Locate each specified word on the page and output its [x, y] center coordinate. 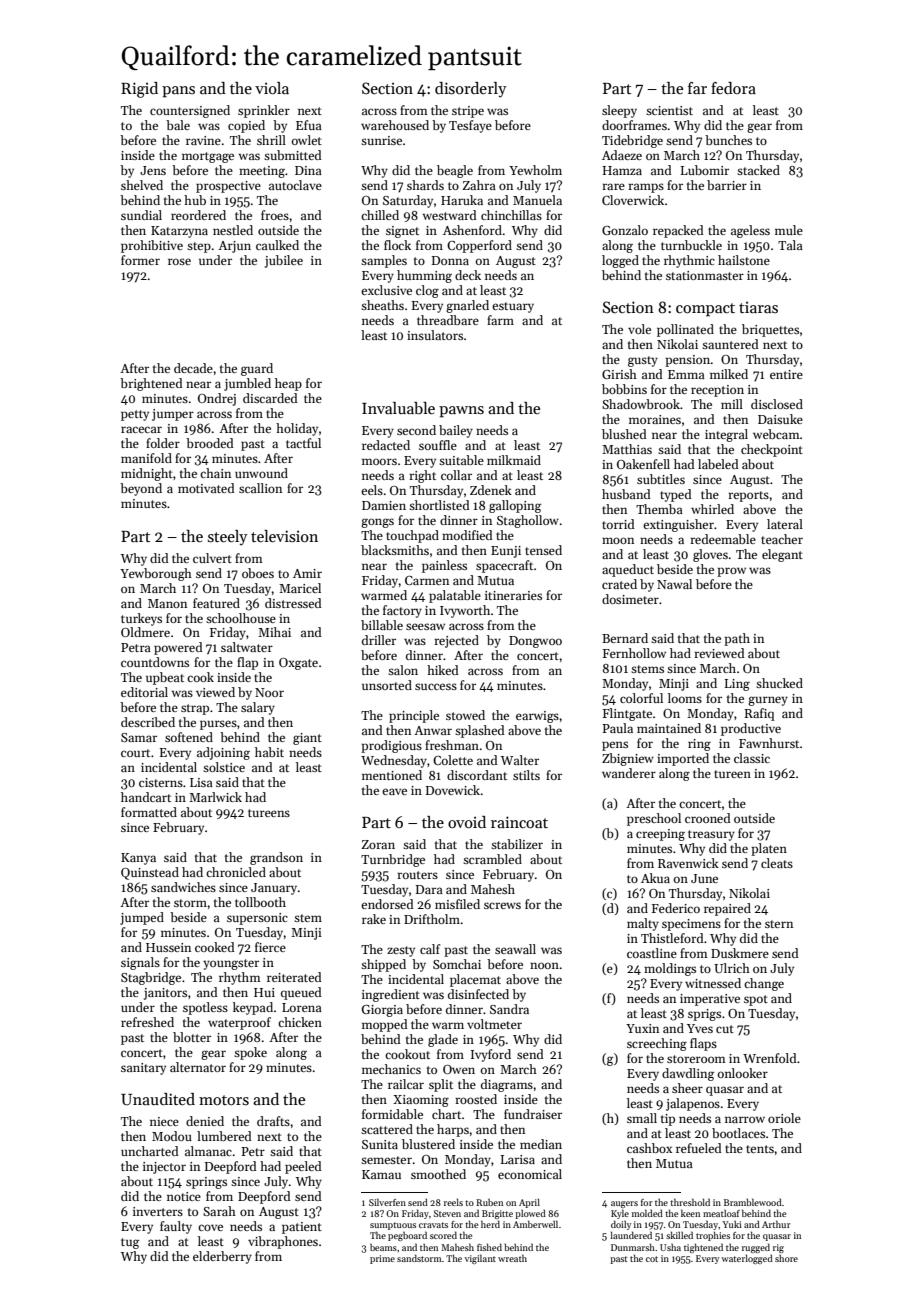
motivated [206, 488]
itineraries [513, 595]
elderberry [222, 1257]
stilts [526, 775]
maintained [669, 728]
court [135, 753]
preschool [654, 819]
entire [786, 374]
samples [384, 261]
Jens [153, 170]
